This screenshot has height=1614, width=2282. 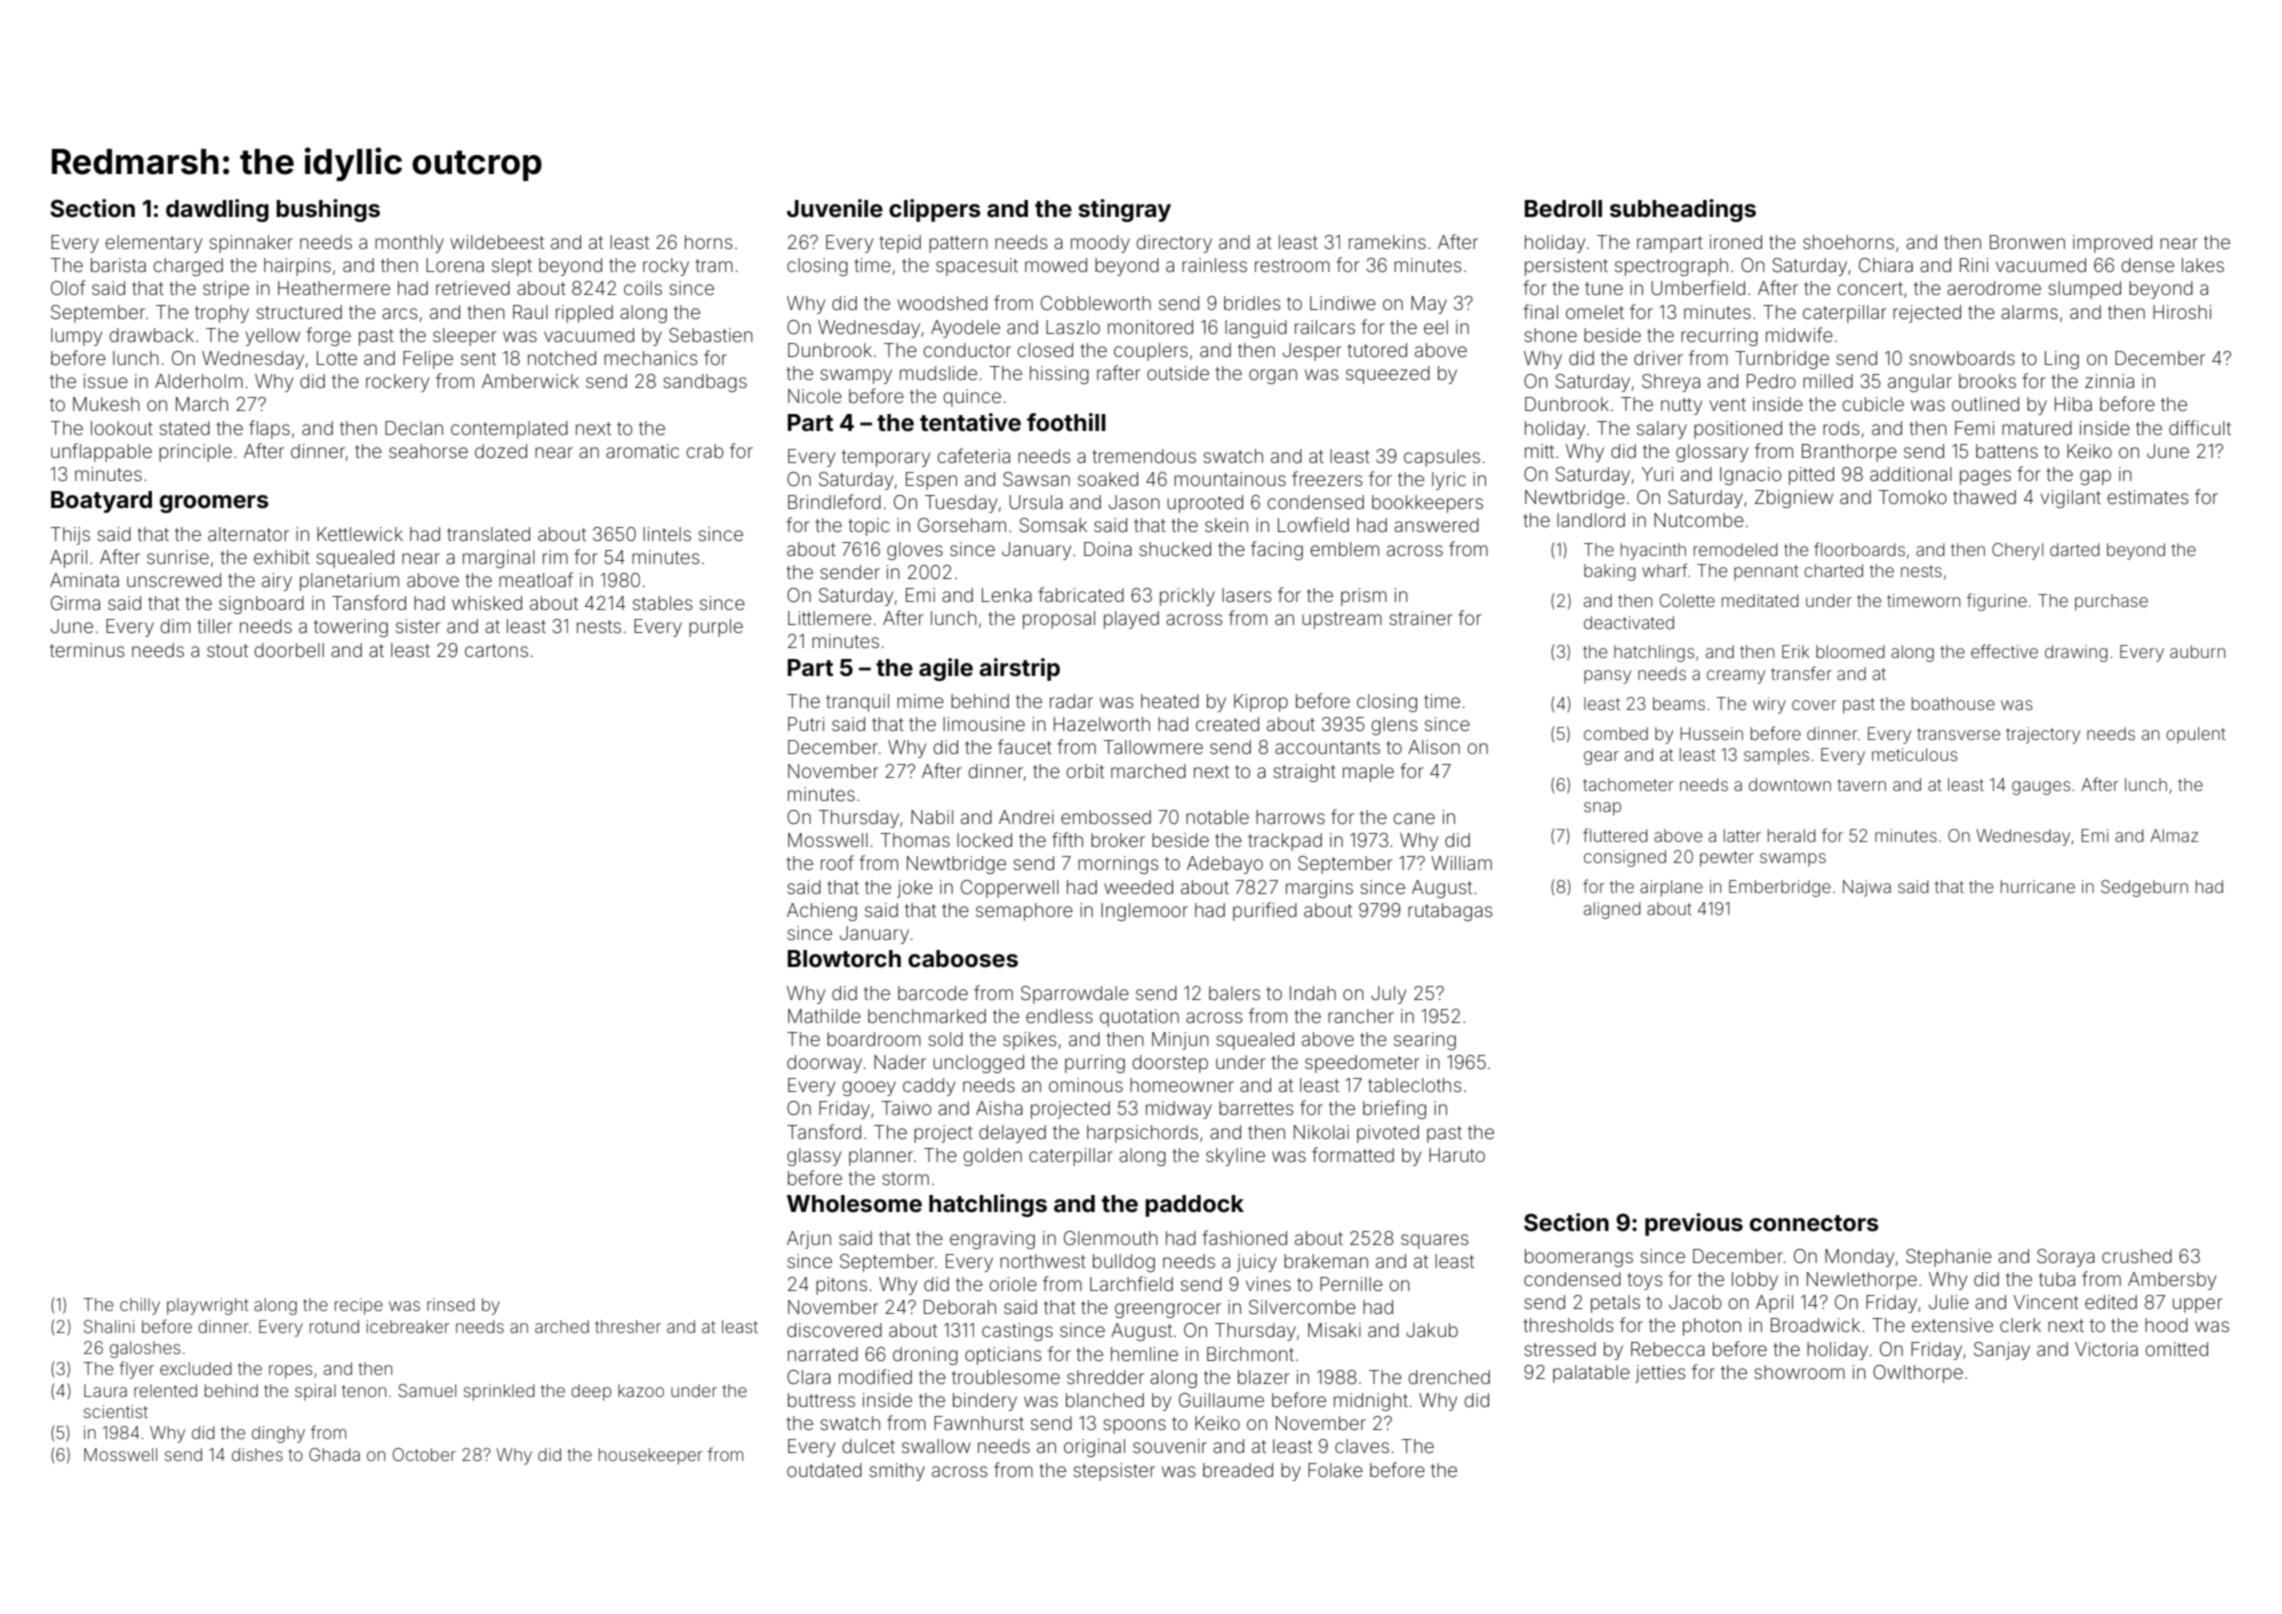 What do you see at coordinates (2112, 244) in the screenshot?
I see `improved` at bounding box center [2112, 244].
